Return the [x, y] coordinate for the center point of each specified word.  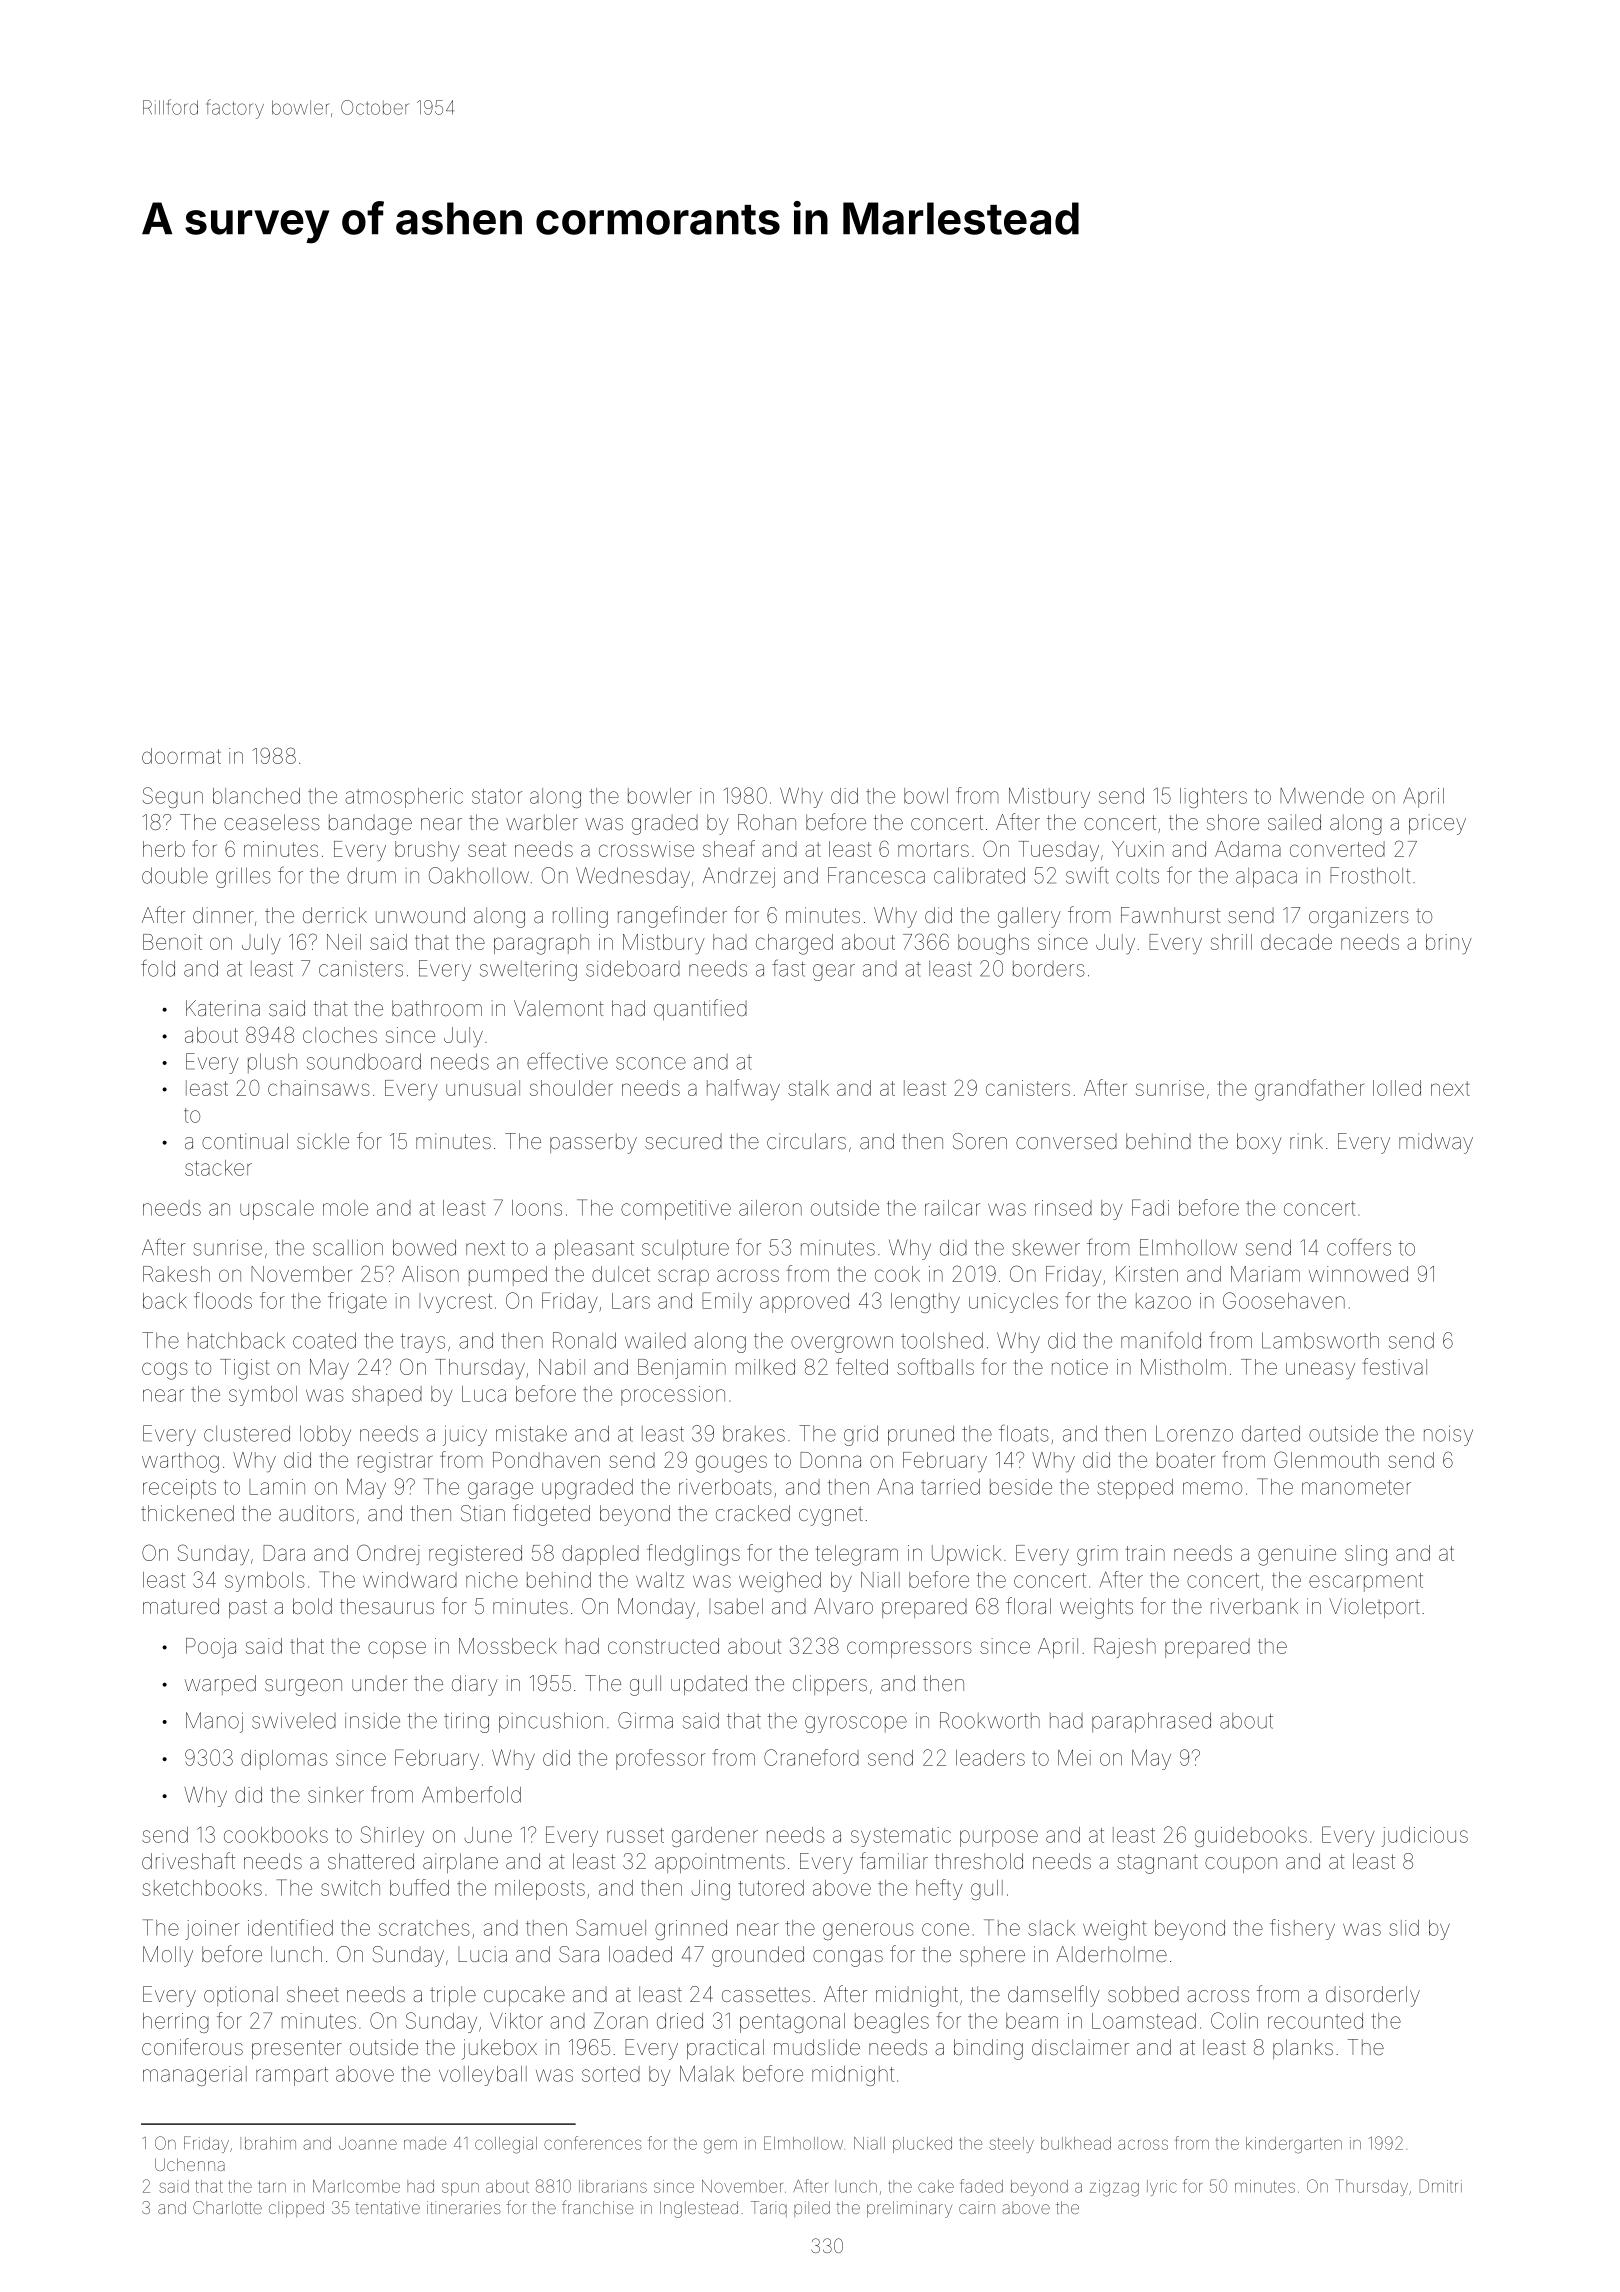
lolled [1397, 1088]
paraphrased [1151, 1722]
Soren [980, 1141]
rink [1306, 1141]
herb [164, 849]
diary [475, 1685]
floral [1028, 1605]
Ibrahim [268, 2143]
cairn [977, 2207]
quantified [700, 1009]
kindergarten [1294, 2145]
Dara [284, 1553]
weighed [780, 1582]
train [1145, 1553]
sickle [323, 1141]
